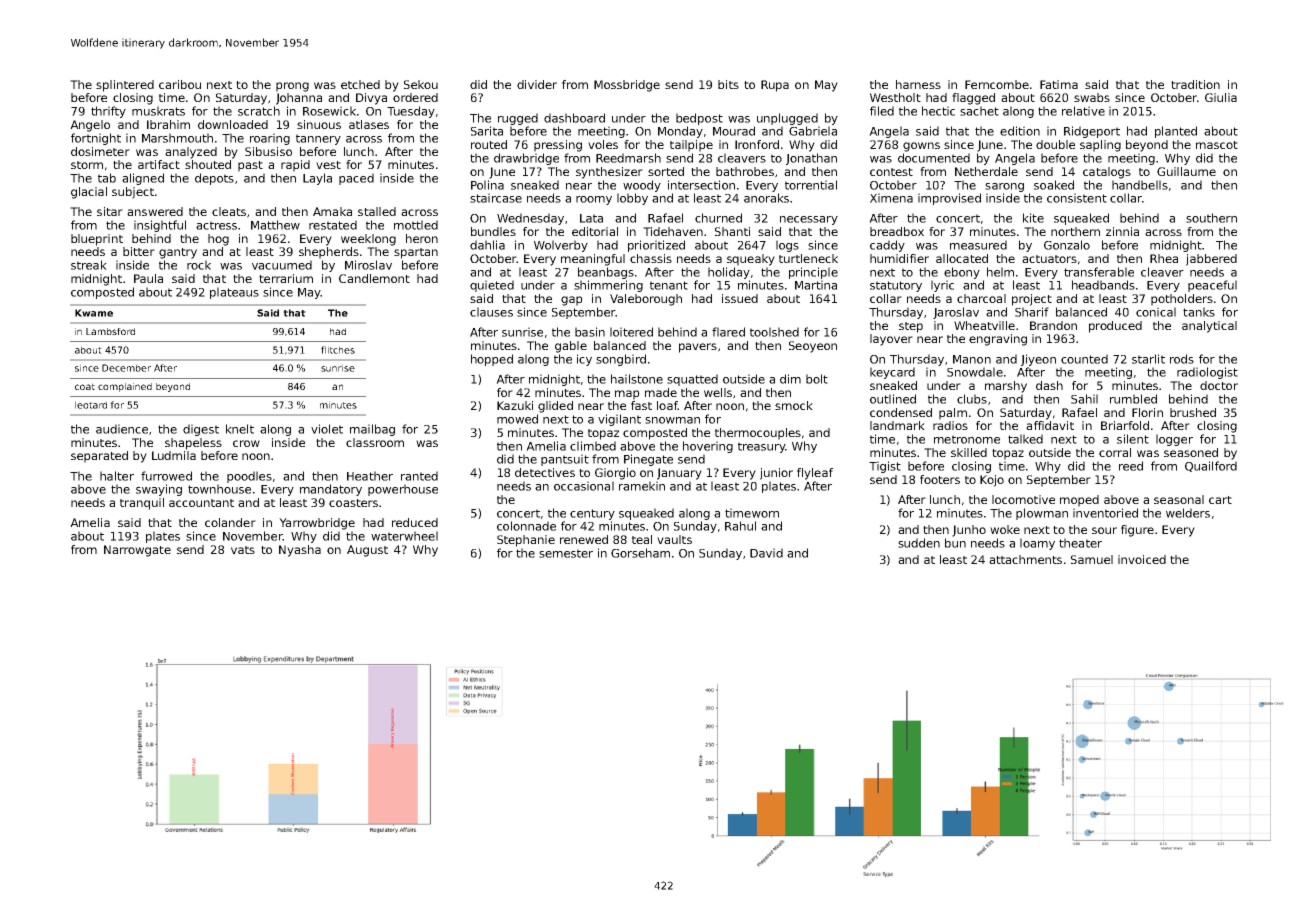 The image size is (1308, 924). I want to click on squeaky, so click(751, 260).
